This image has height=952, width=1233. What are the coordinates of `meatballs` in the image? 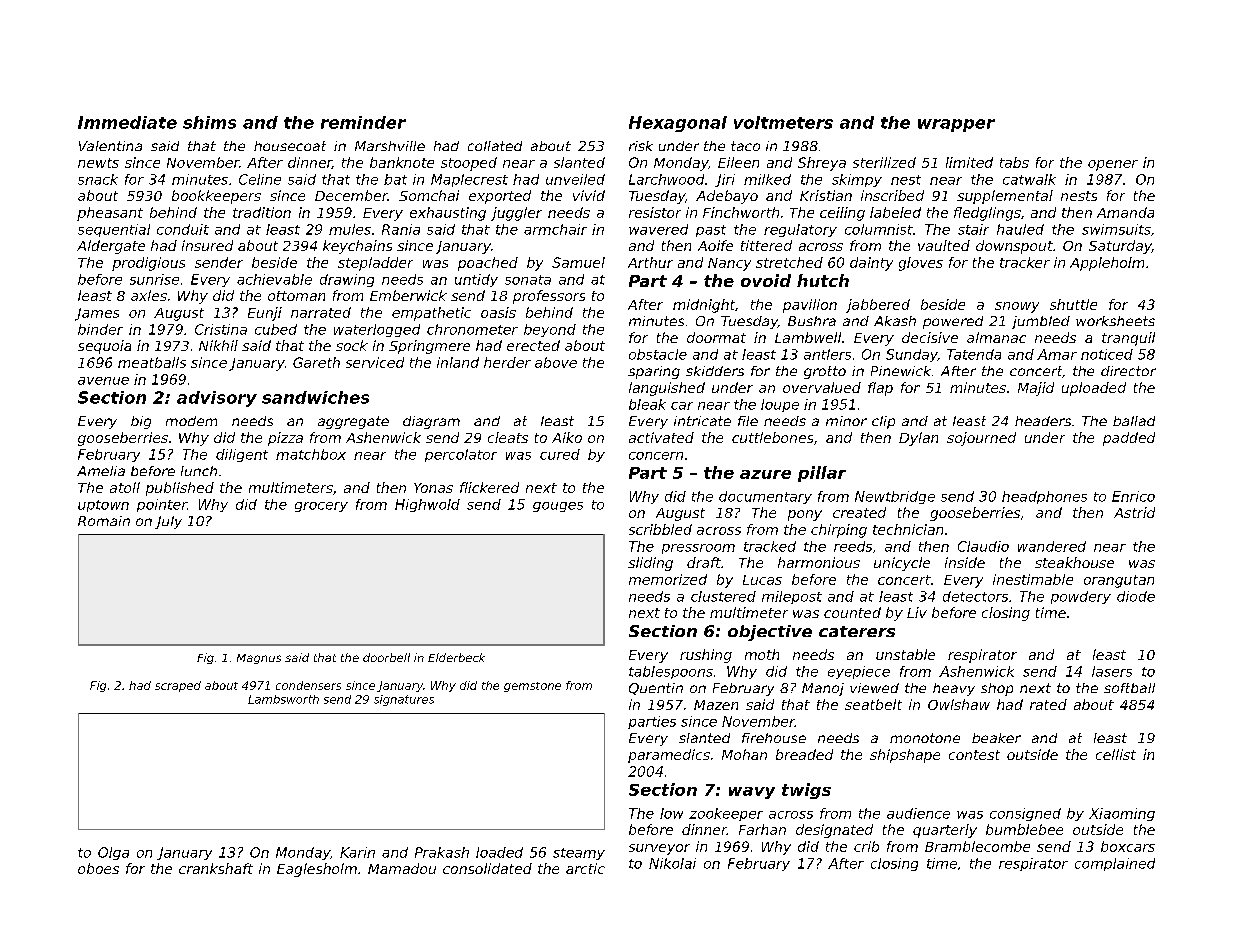 It's located at (152, 362).
